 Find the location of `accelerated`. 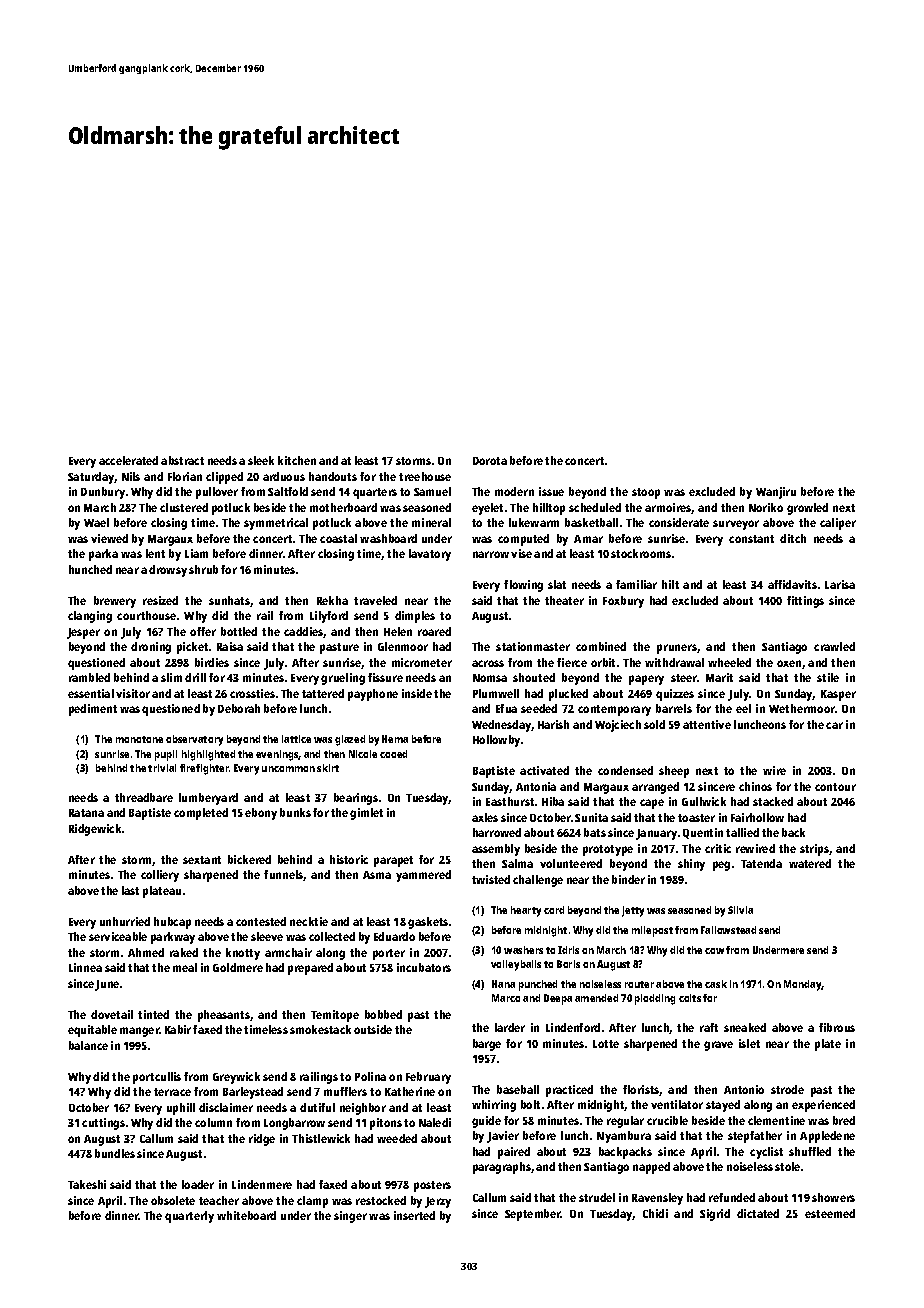

accelerated is located at coordinates (128, 460).
